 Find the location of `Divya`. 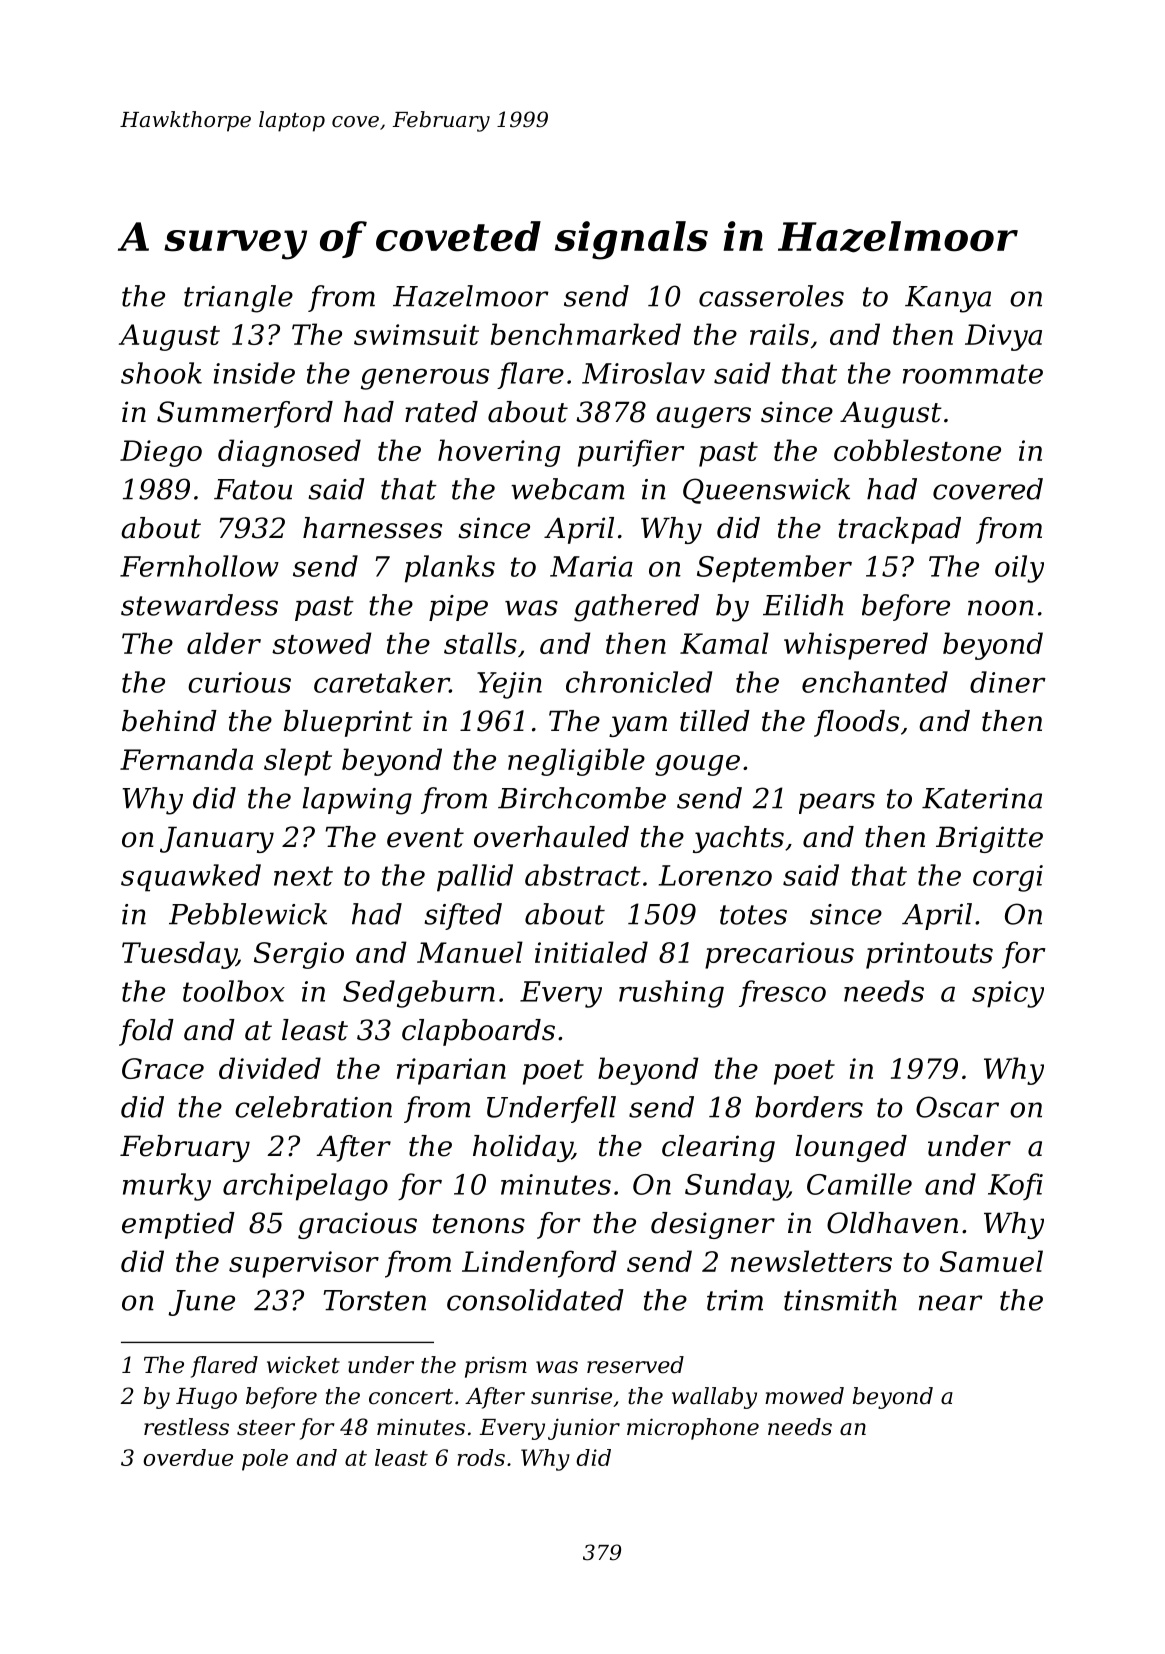

Divya is located at coordinates (1003, 337).
